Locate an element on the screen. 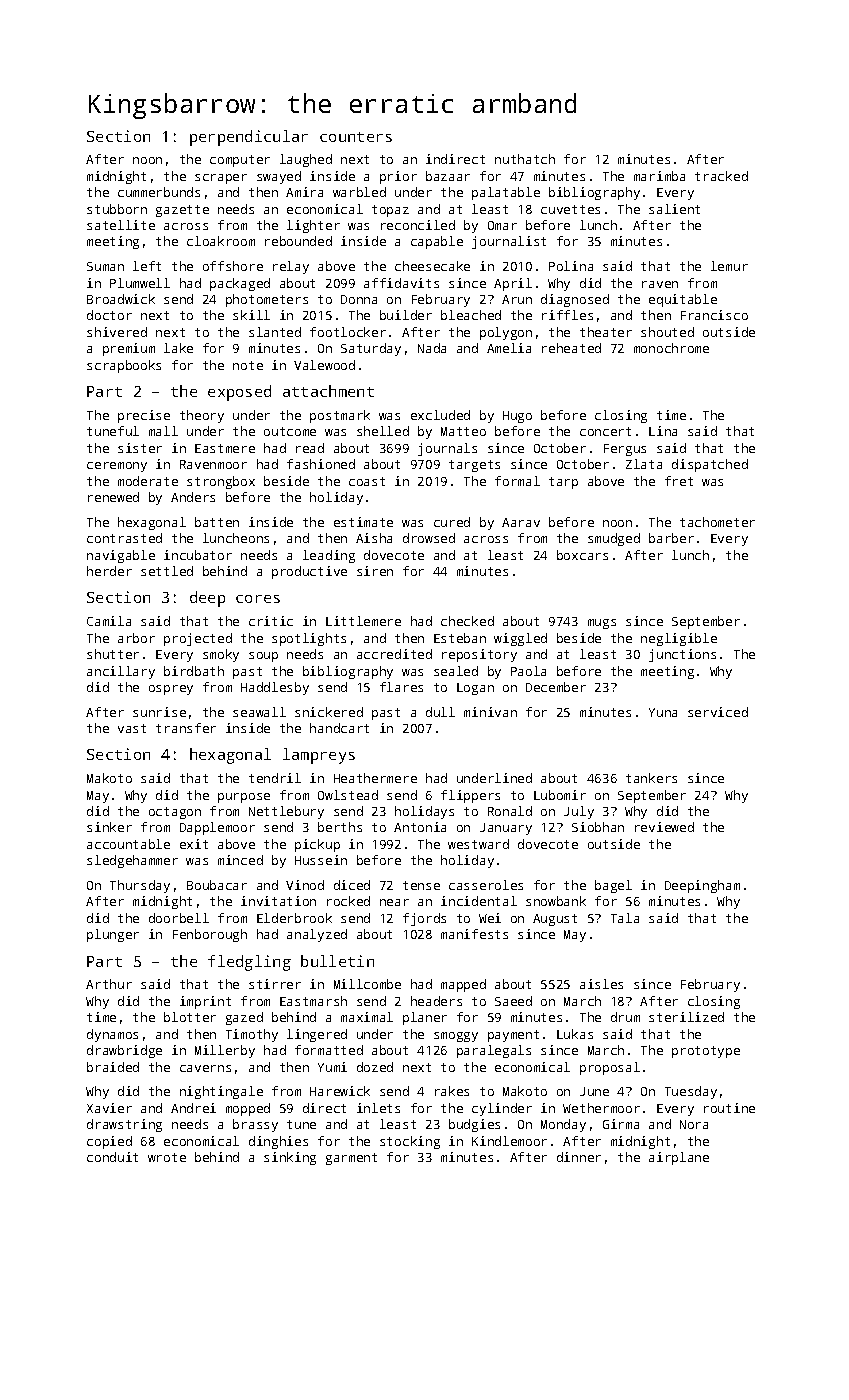 The image size is (849, 1400). conduit is located at coordinates (112, 1157).
